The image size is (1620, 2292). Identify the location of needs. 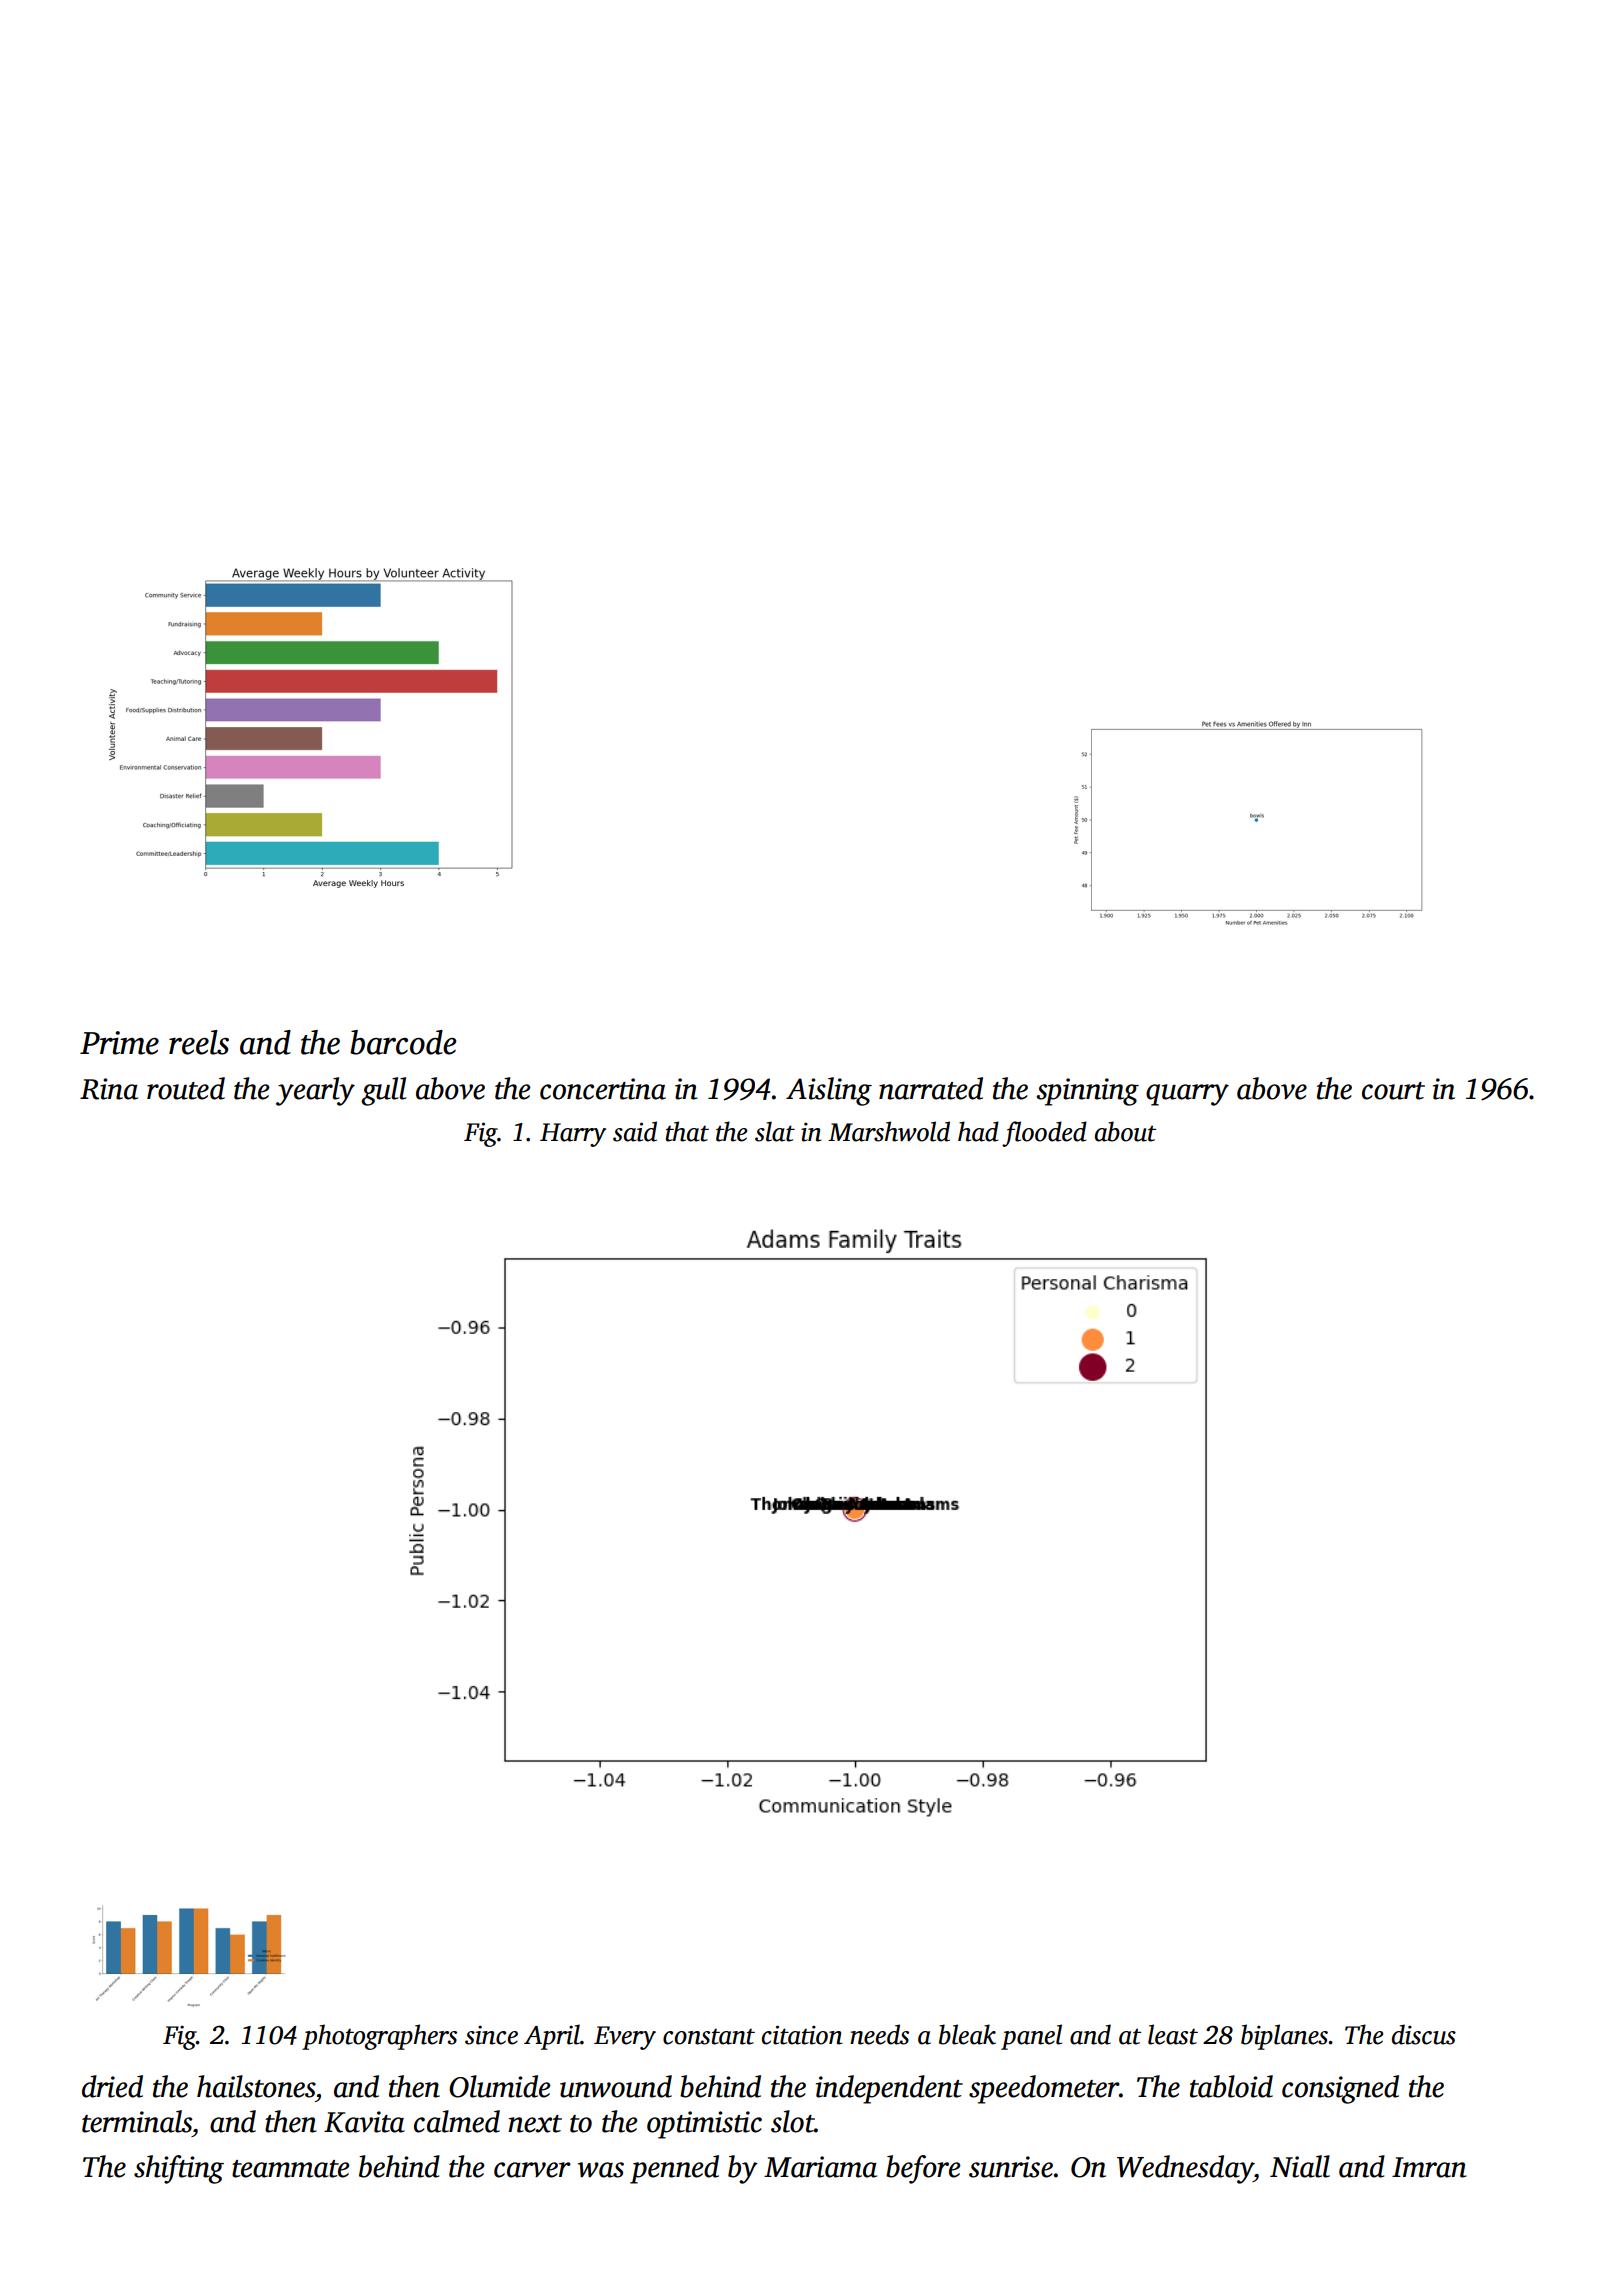
(879, 2034).
